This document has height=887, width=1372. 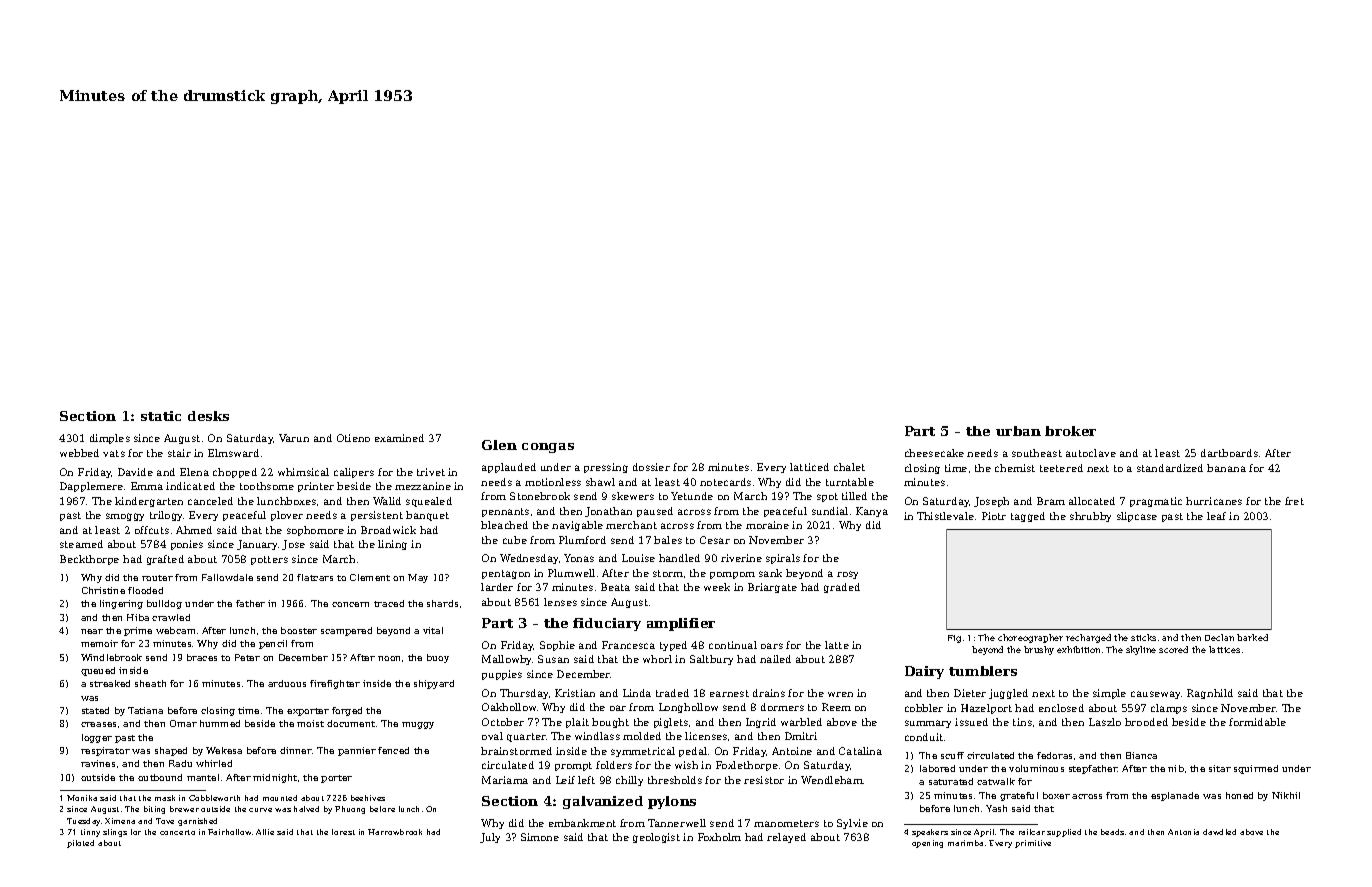 What do you see at coordinates (260, 810) in the document?
I see `curve` at bounding box center [260, 810].
